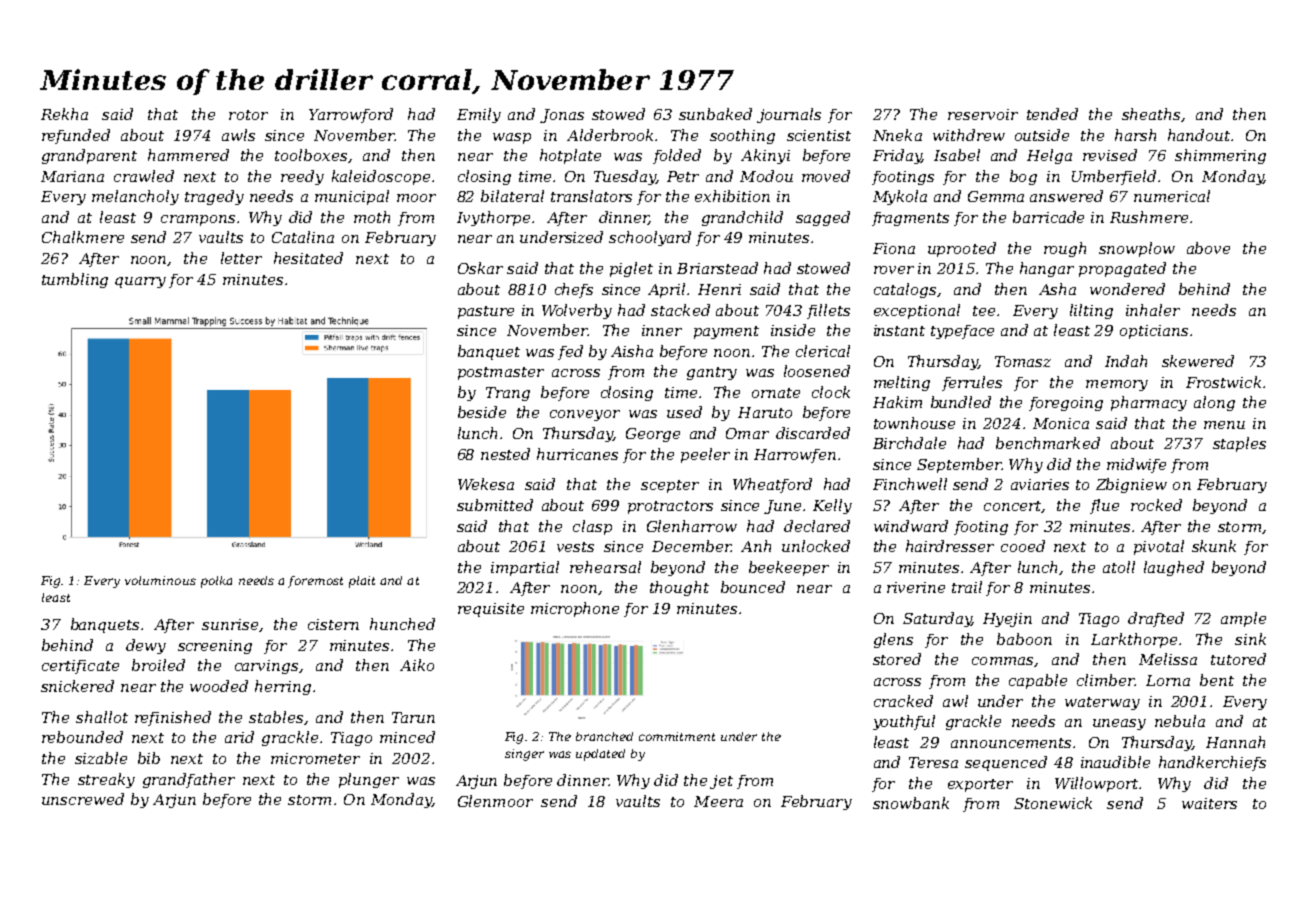  What do you see at coordinates (684, 412) in the screenshot?
I see `used` at bounding box center [684, 412].
